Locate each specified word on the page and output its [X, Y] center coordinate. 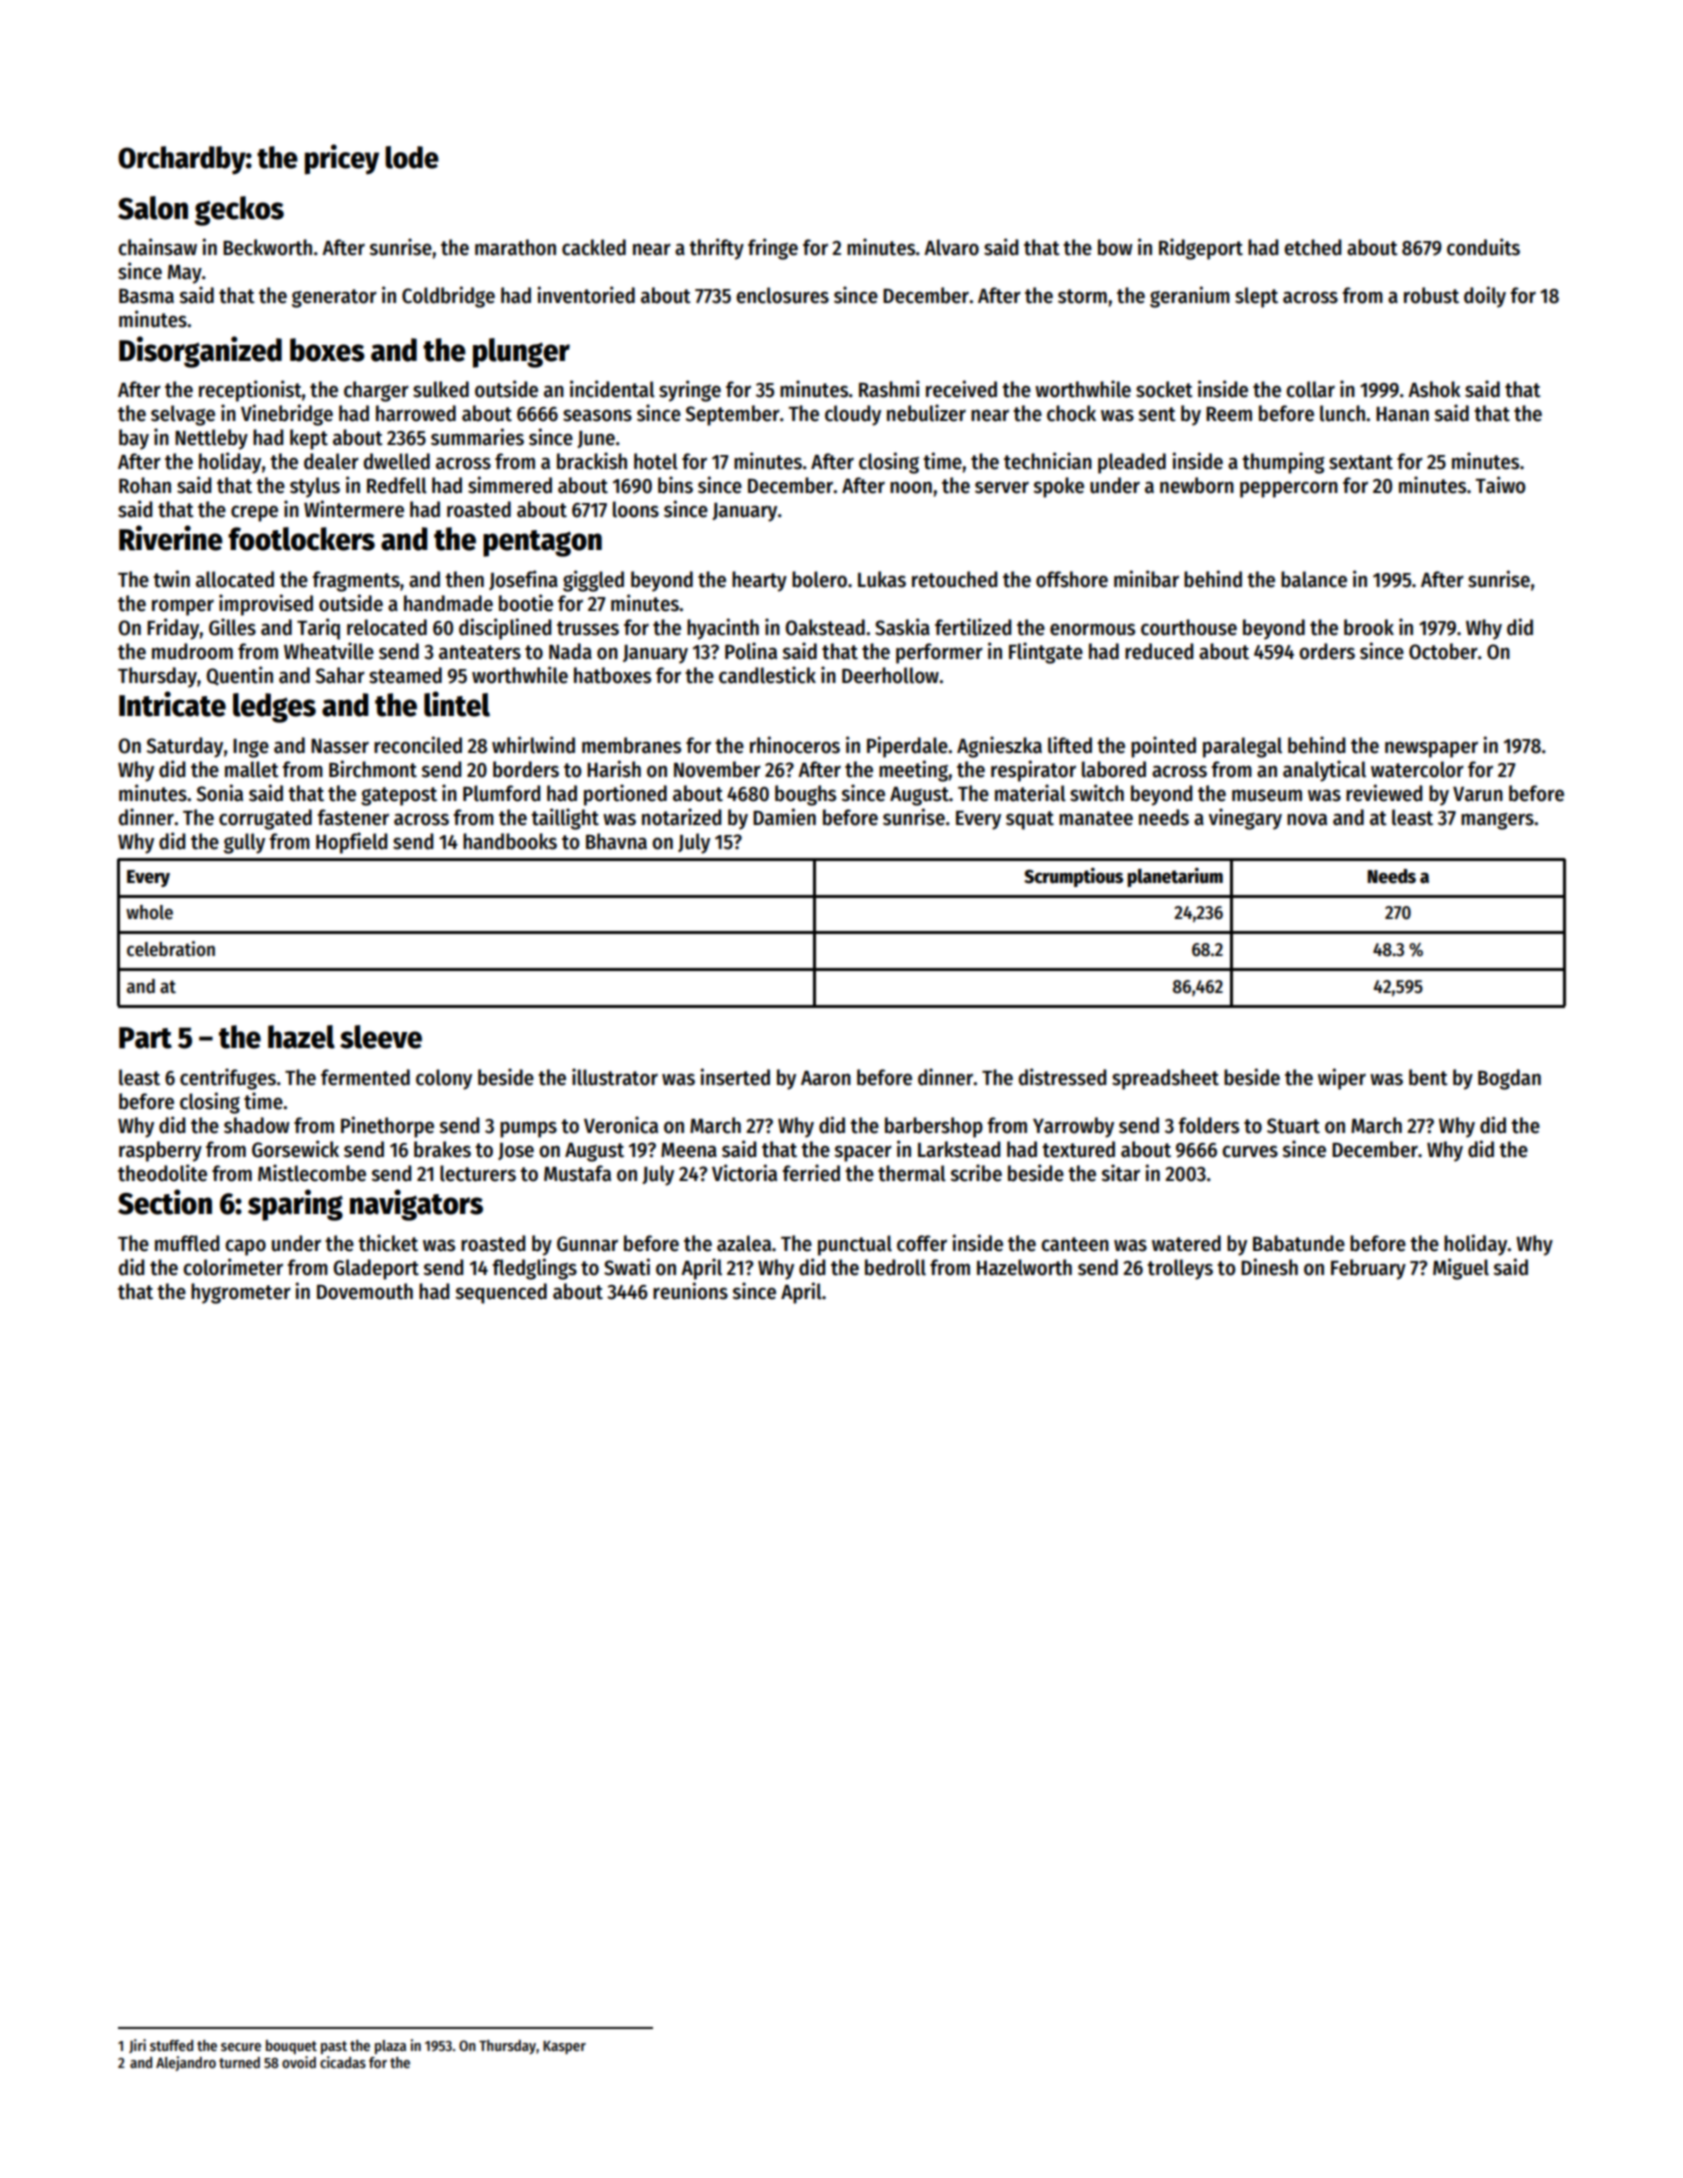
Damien [784, 817]
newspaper [1431, 749]
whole [149, 912]
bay [134, 439]
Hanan [1402, 414]
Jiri [137, 2046]
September [732, 415]
